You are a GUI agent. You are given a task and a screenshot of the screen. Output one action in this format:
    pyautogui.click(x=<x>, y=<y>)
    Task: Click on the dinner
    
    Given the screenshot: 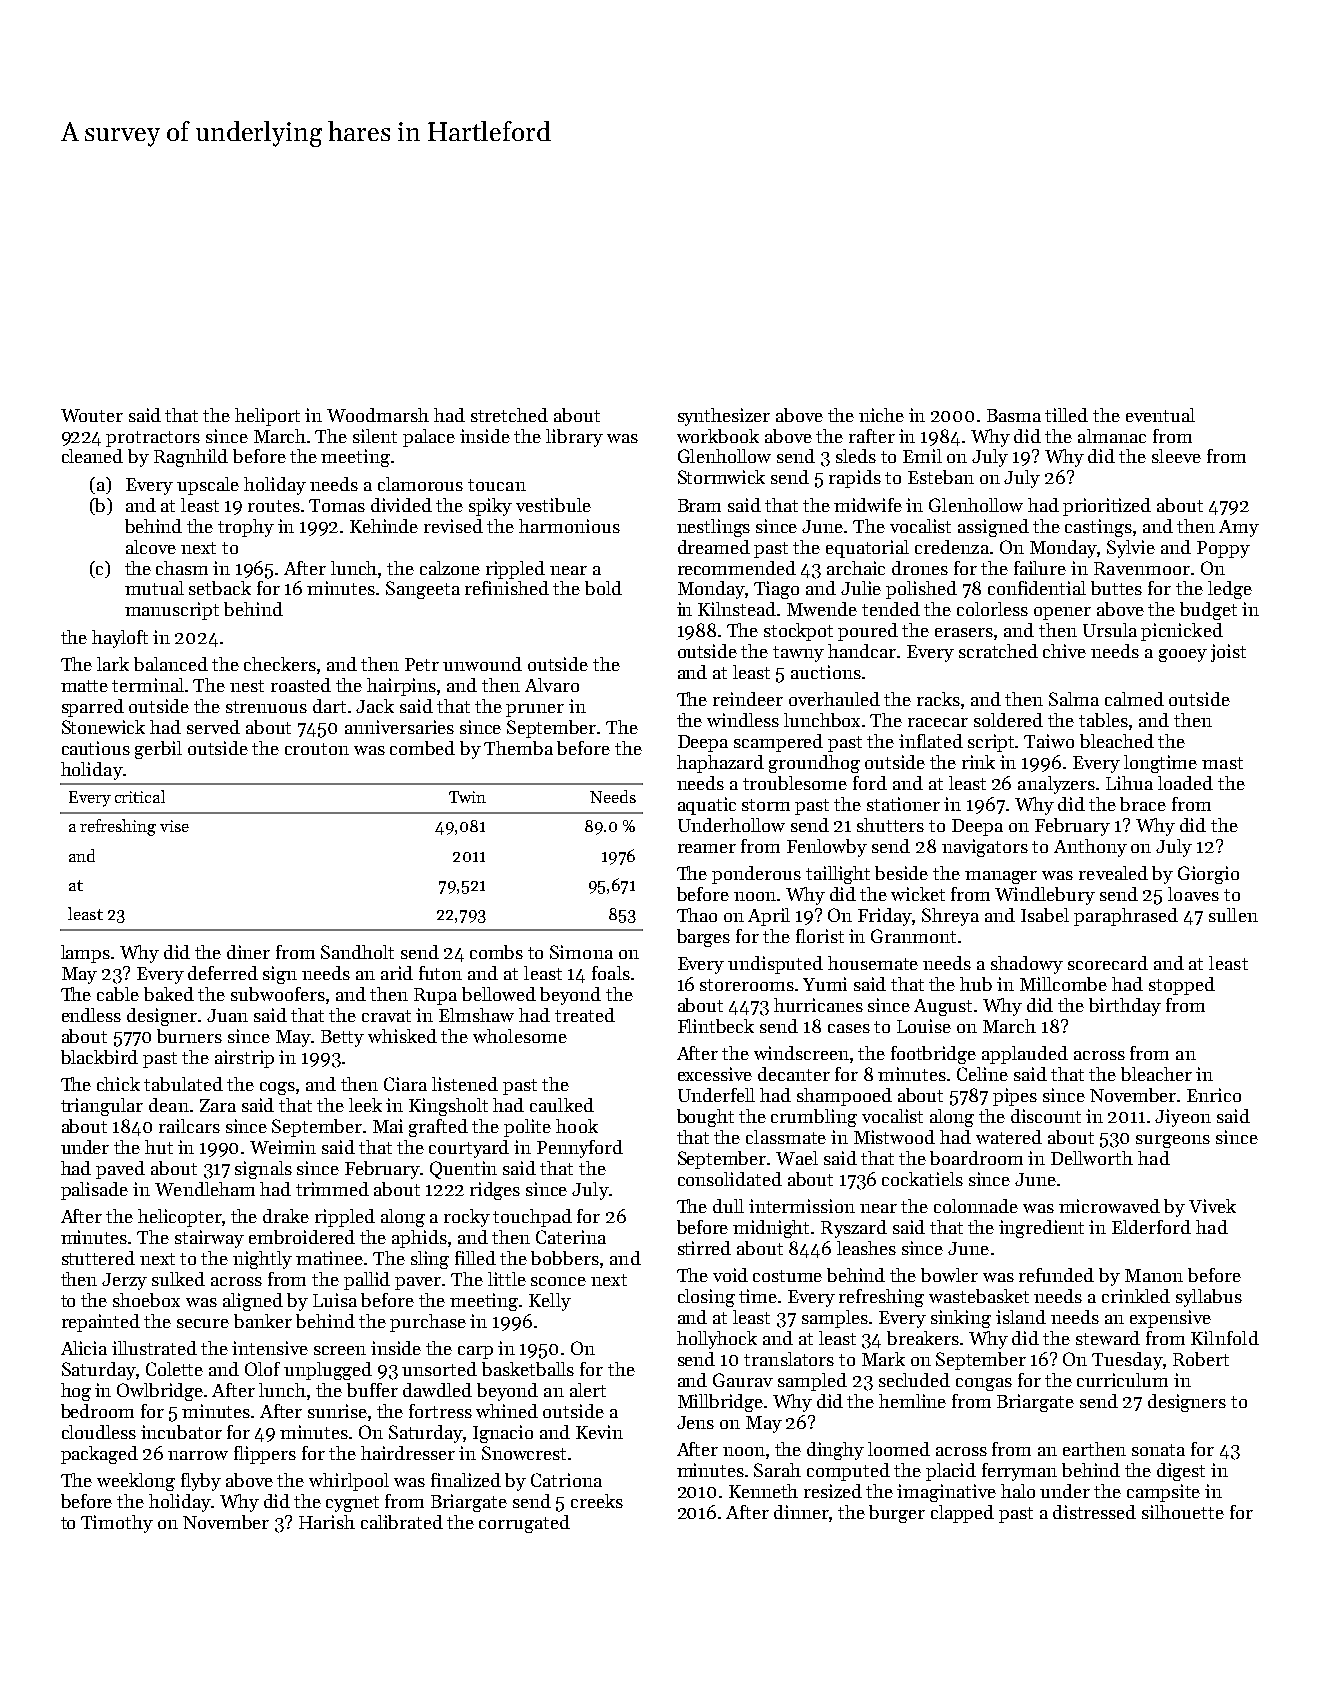 What is the action you would take?
    pyautogui.click(x=802, y=1513)
